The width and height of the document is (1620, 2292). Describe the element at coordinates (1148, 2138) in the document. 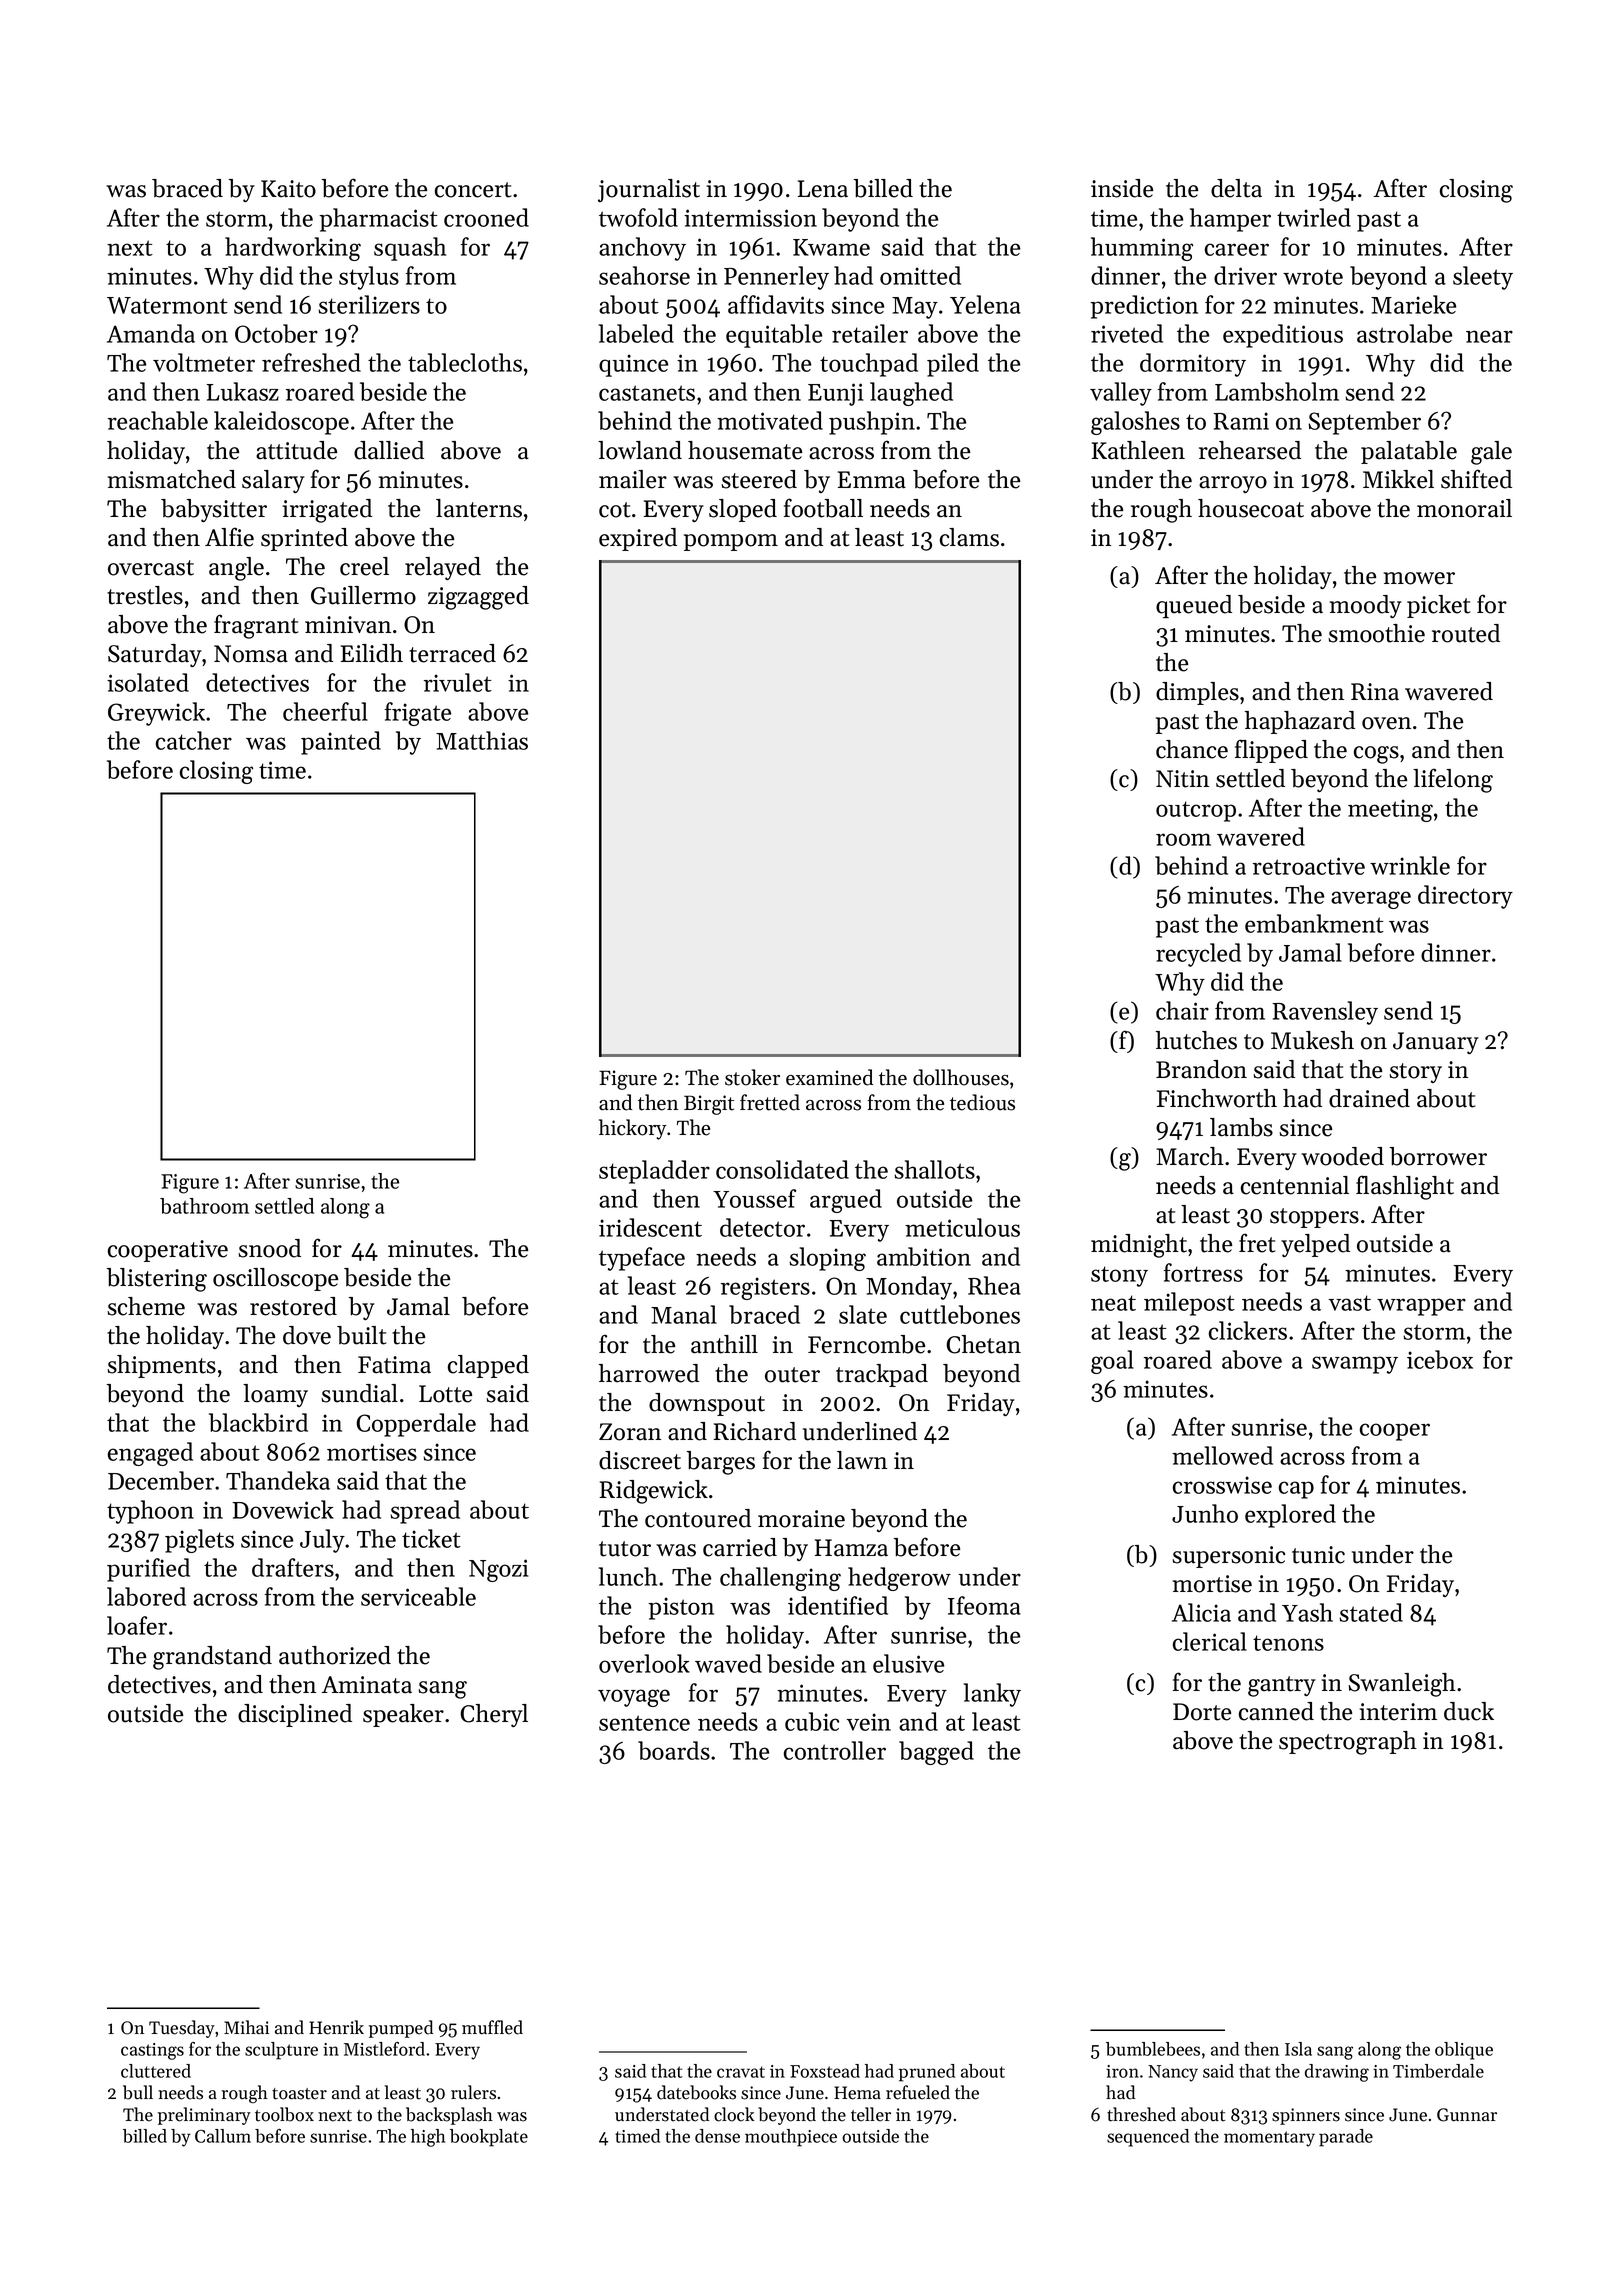

I see `sequenced` at that location.
